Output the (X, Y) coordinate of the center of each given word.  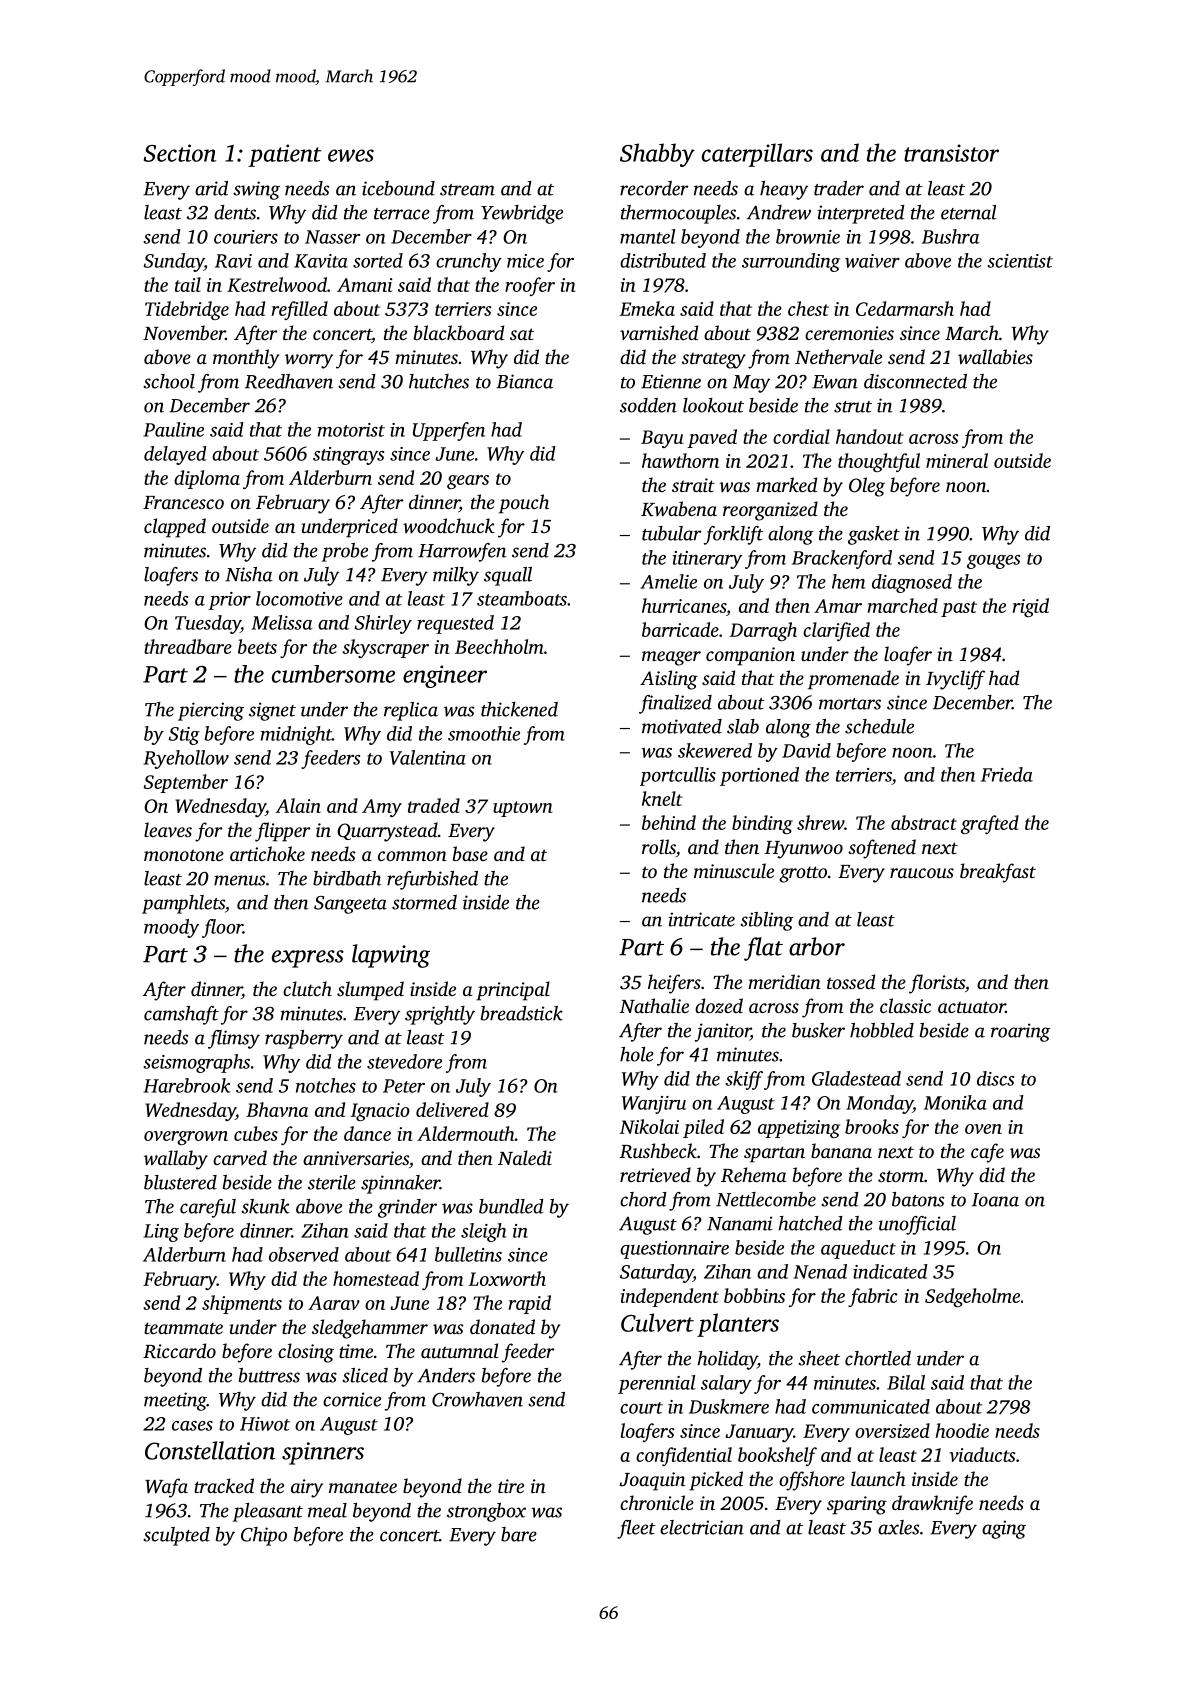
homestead (376, 1278)
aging (1004, 1529)
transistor (951, 153)
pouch (524, 504)
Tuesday (208, 624)
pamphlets (183, 904)
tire (511, 1486)
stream (467, 190)
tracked (224, 1485)
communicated (871, 1406)
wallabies (995, 356)
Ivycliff (955, 680)
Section (180, 153)
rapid (530, 1304)
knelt (662, 798)
